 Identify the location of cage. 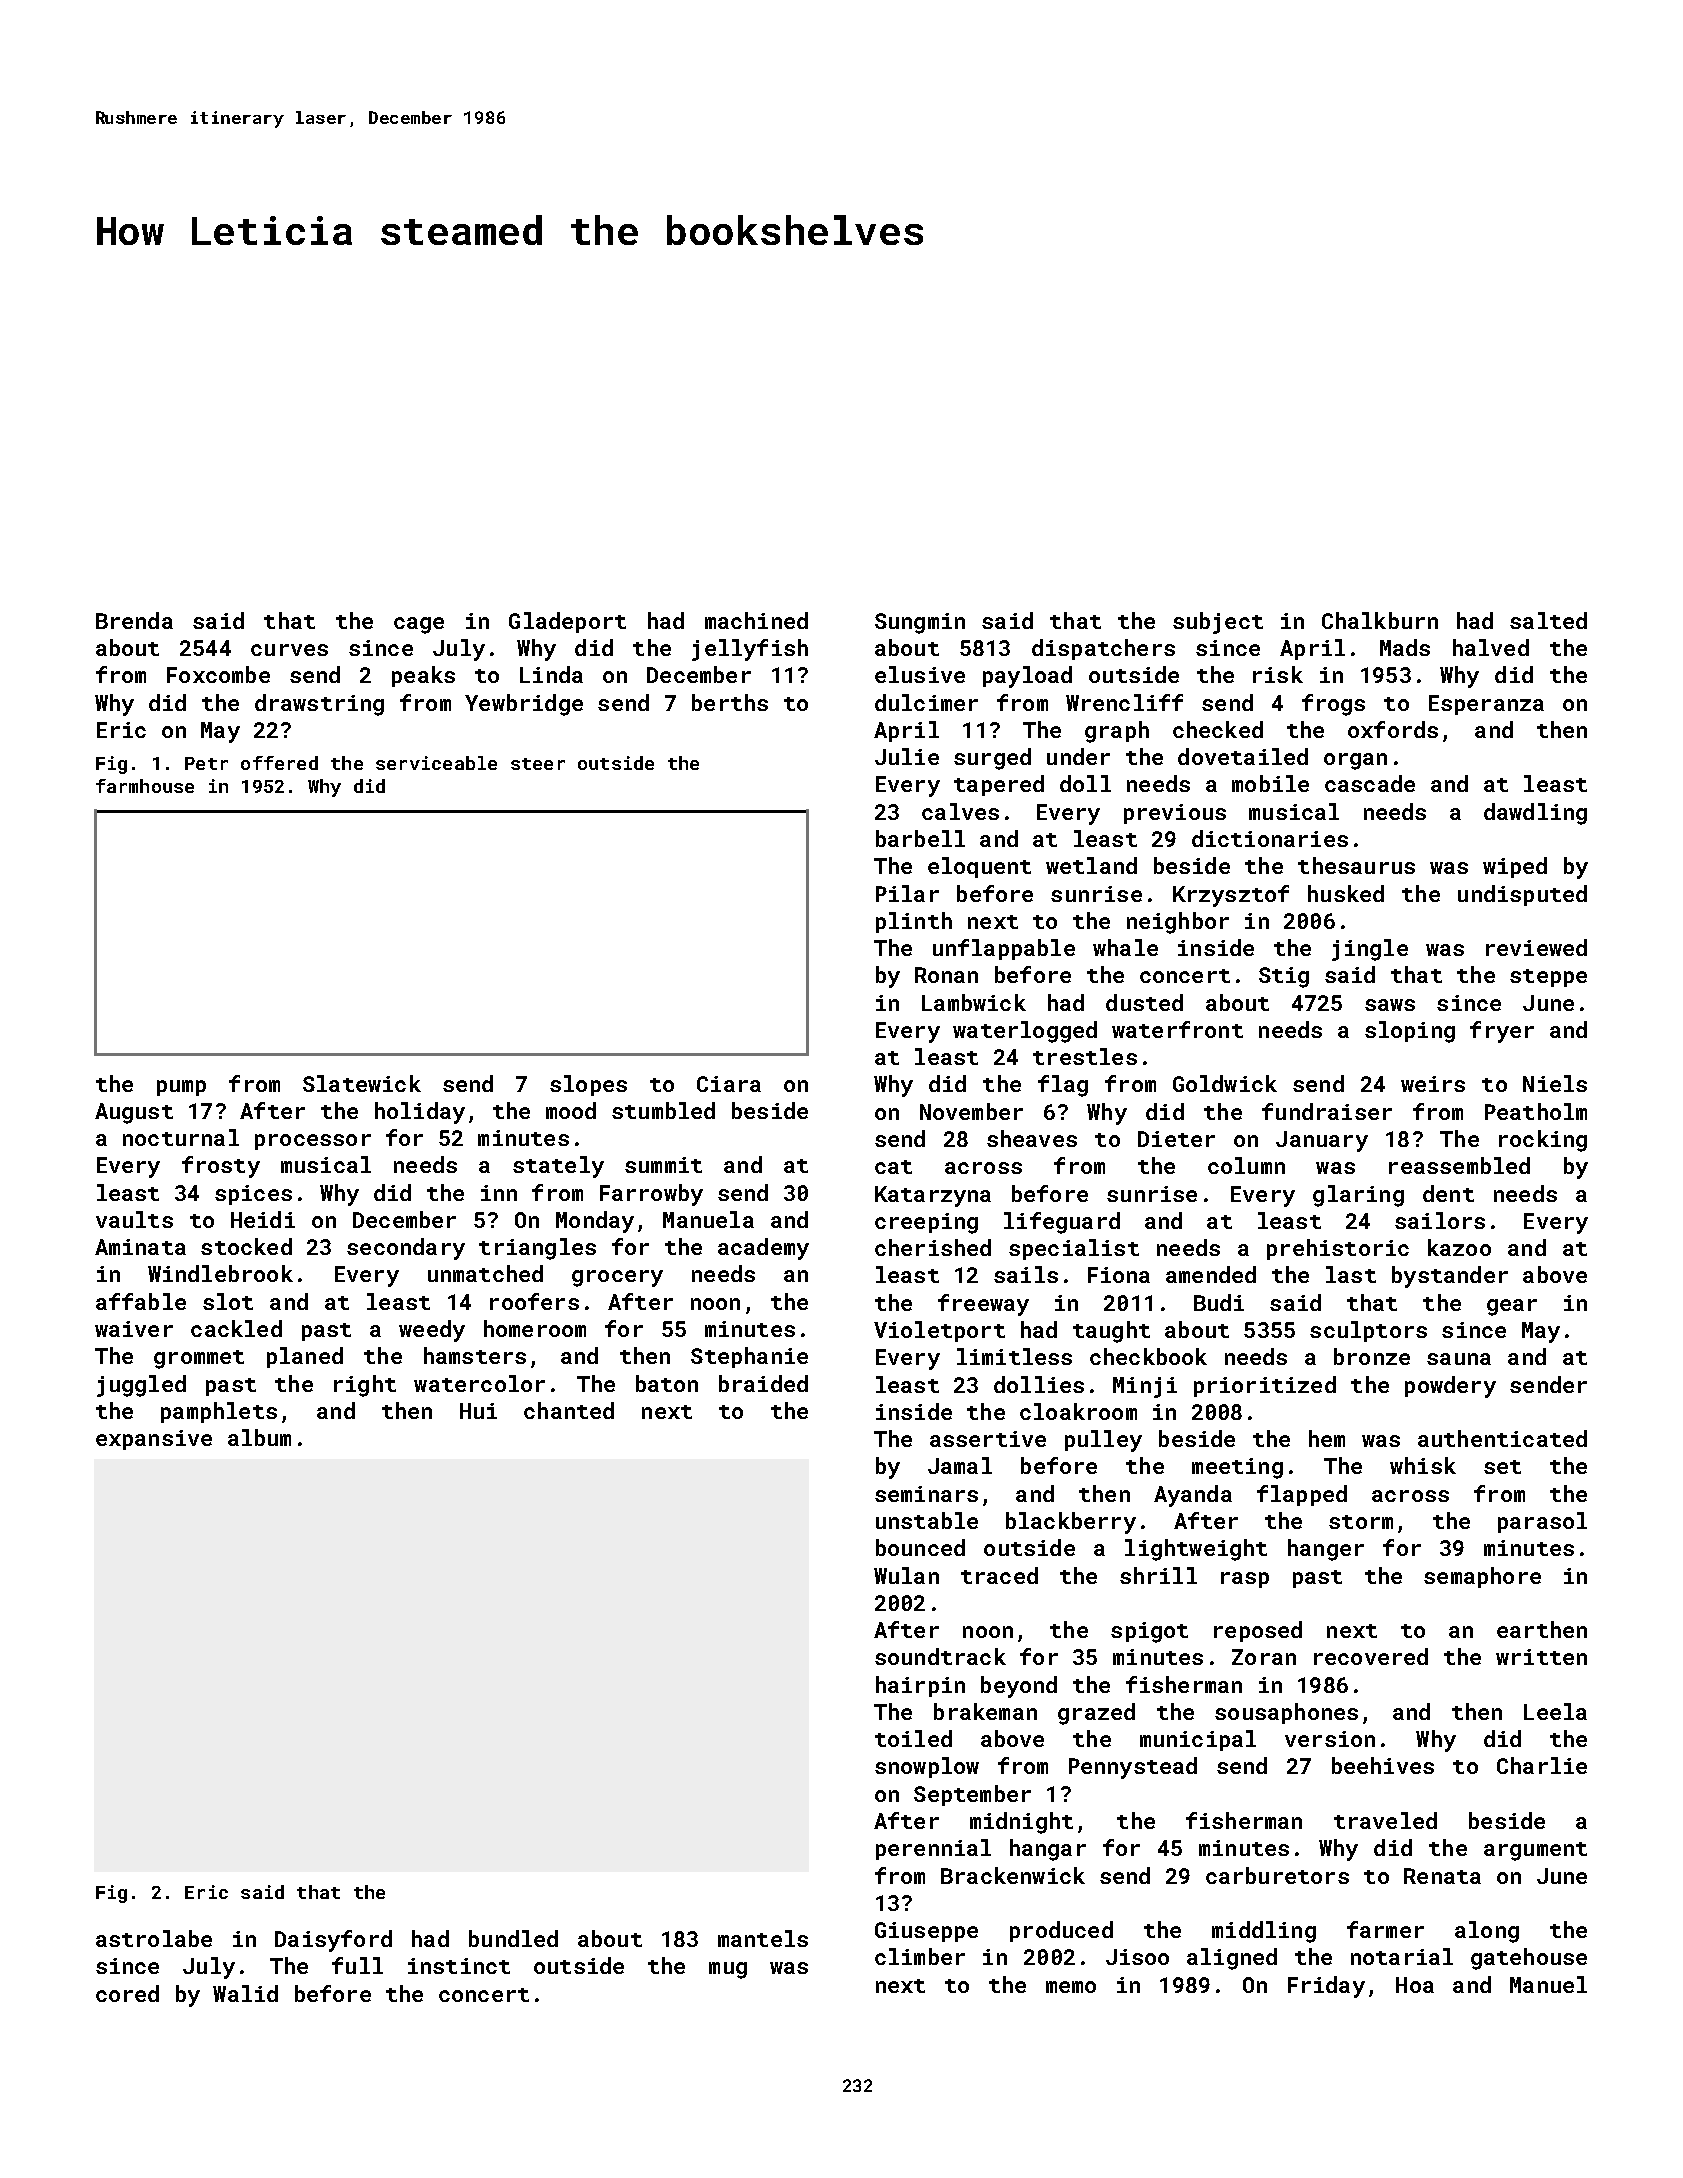
(419, 625).
